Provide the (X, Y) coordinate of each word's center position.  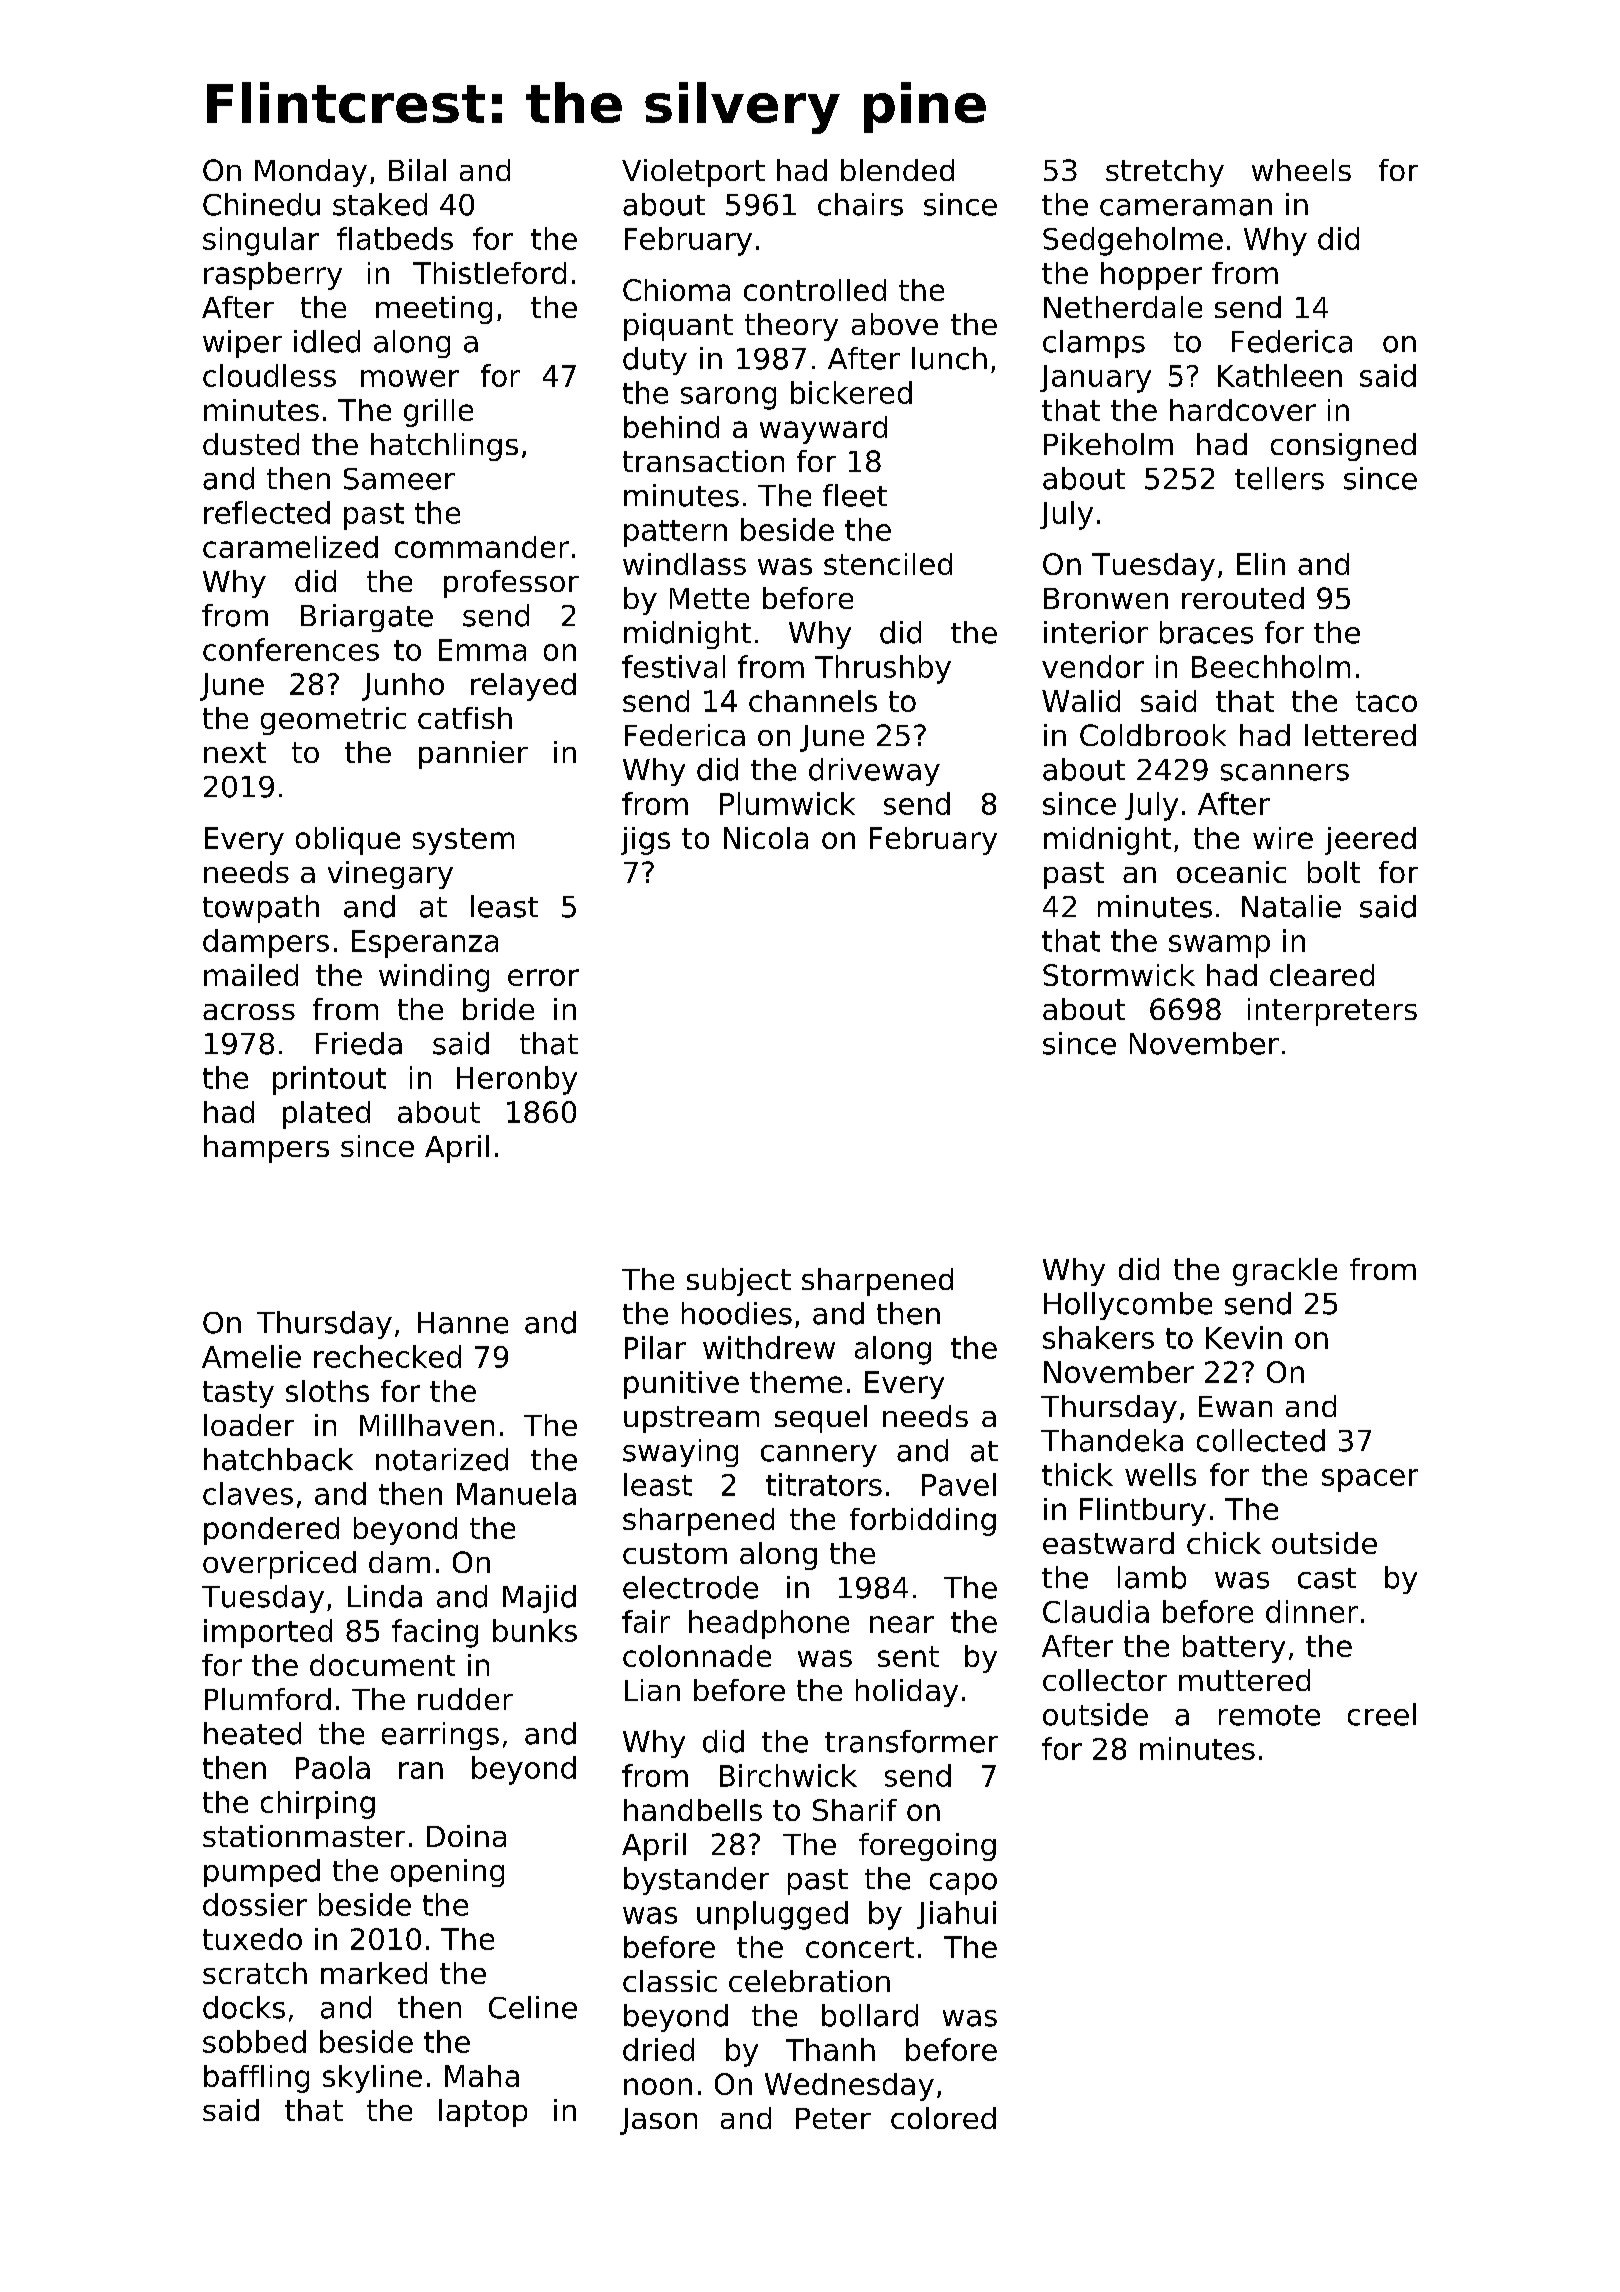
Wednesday (849, 2087)
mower (410, 378)
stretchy (1165, 173)
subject (739, 1282)
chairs (860, 204)
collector (1105, 1680)
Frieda (359, 1043)
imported (268, 1633)
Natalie (1291, 906)
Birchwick (788, 1775)
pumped (262, 1873)
